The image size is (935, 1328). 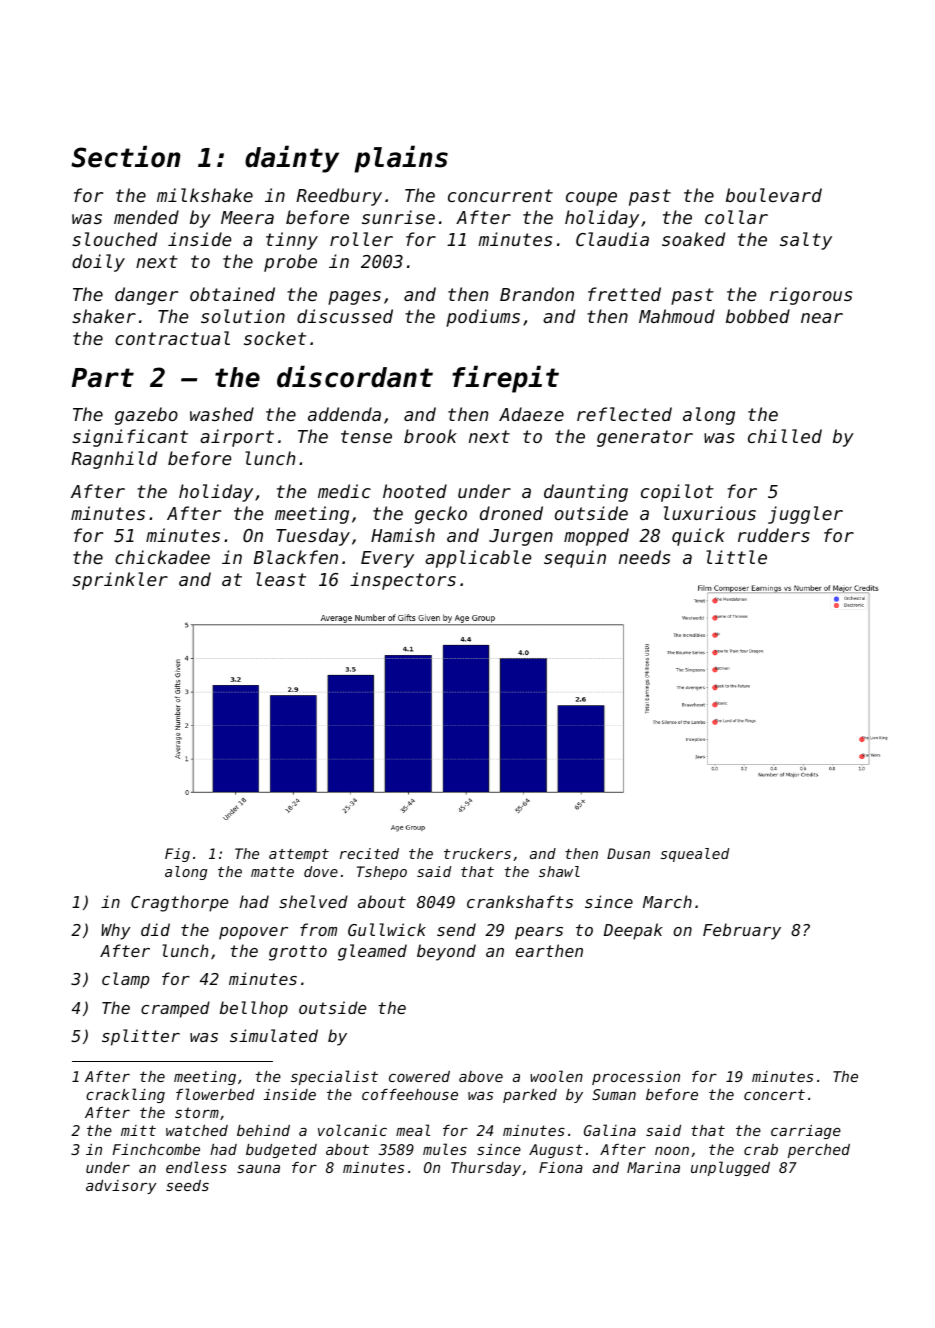 What do you see at coordinates (125, 980) in the page?
I see `clamp` at bounding box center [125, 980].
